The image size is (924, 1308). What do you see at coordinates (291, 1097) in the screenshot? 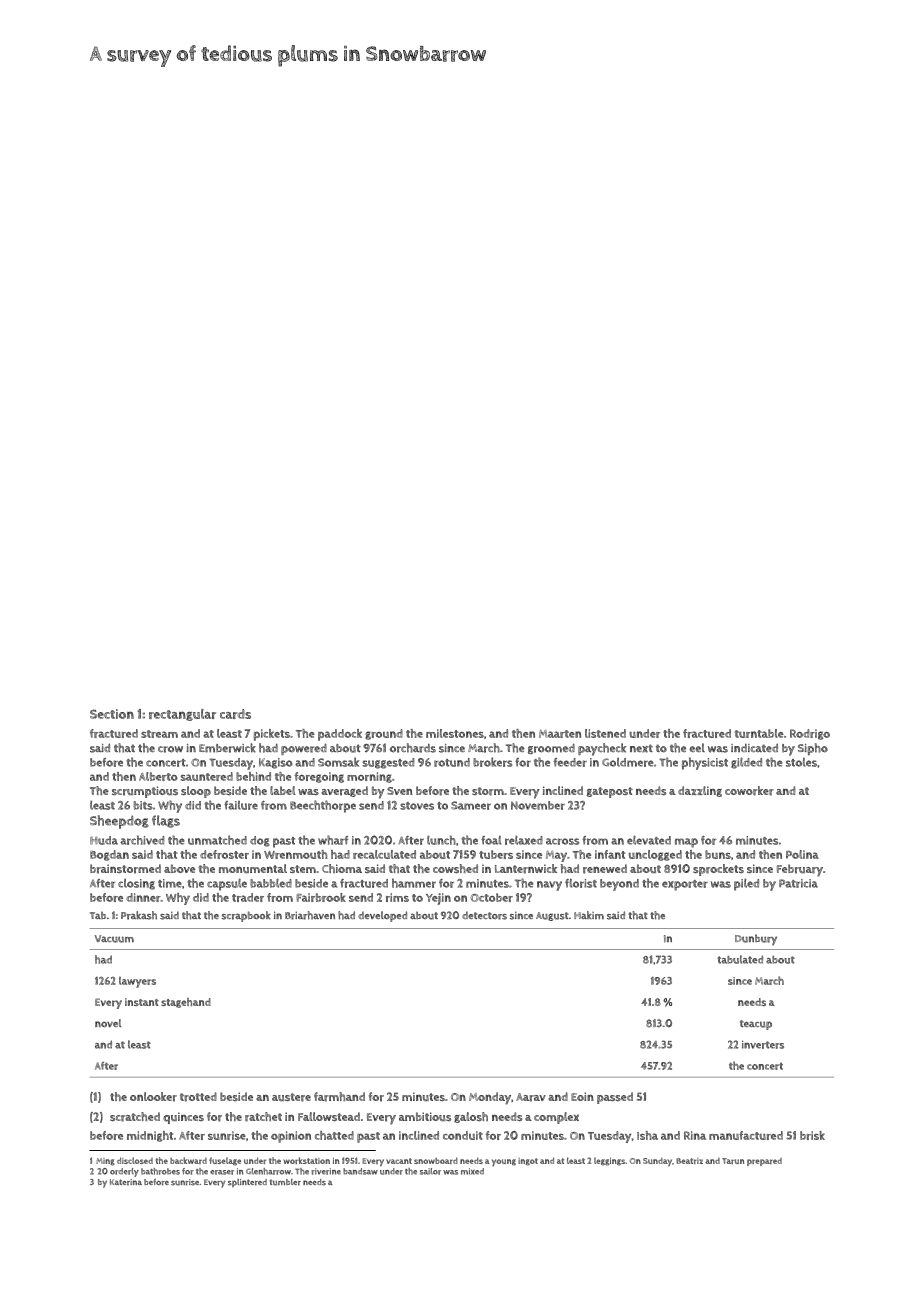
I see `austere` at bounding box center [291, 1097].
